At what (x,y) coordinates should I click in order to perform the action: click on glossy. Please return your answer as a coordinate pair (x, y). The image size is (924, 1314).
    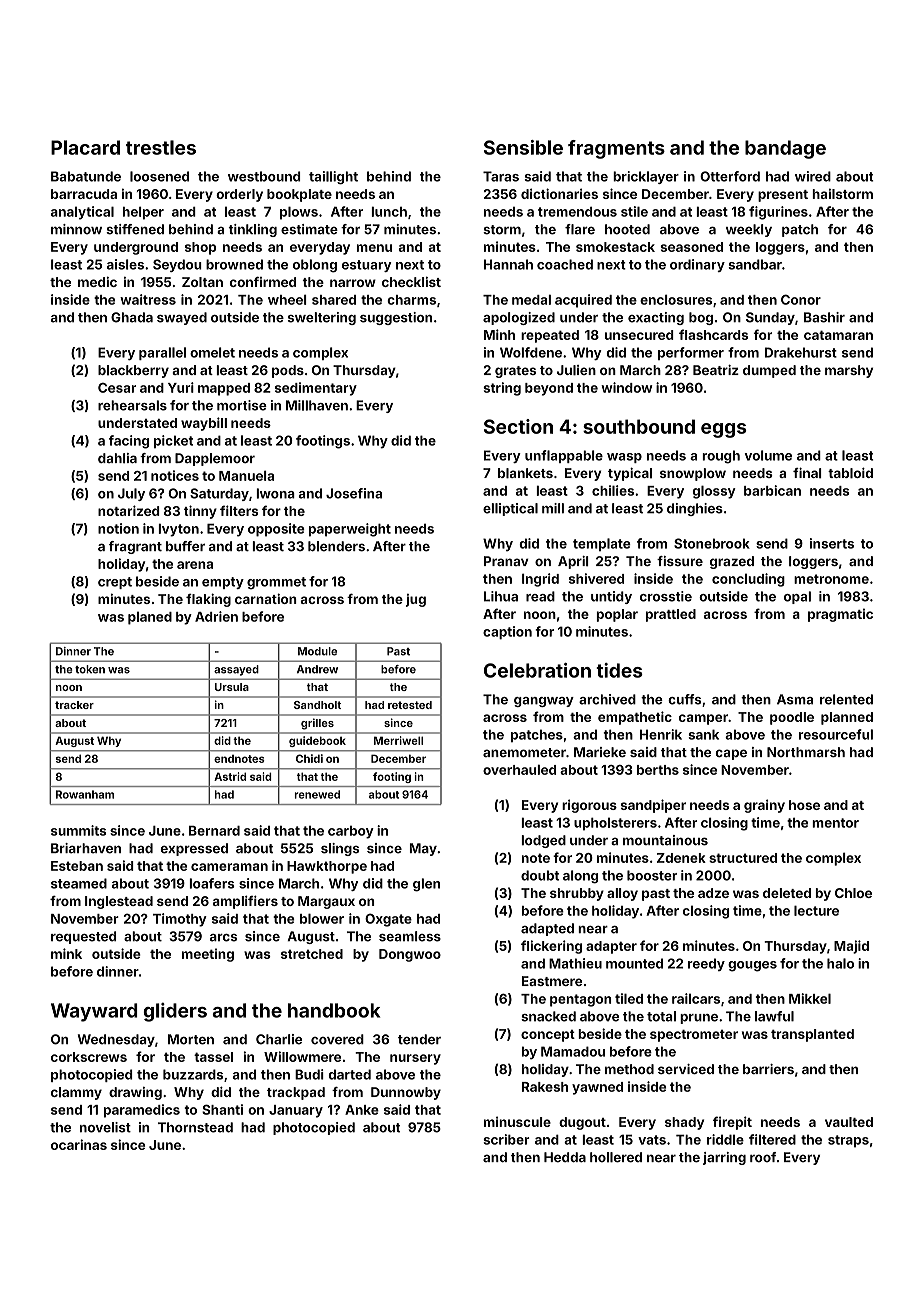
    Looking at the image, I should click on (714, 492).
